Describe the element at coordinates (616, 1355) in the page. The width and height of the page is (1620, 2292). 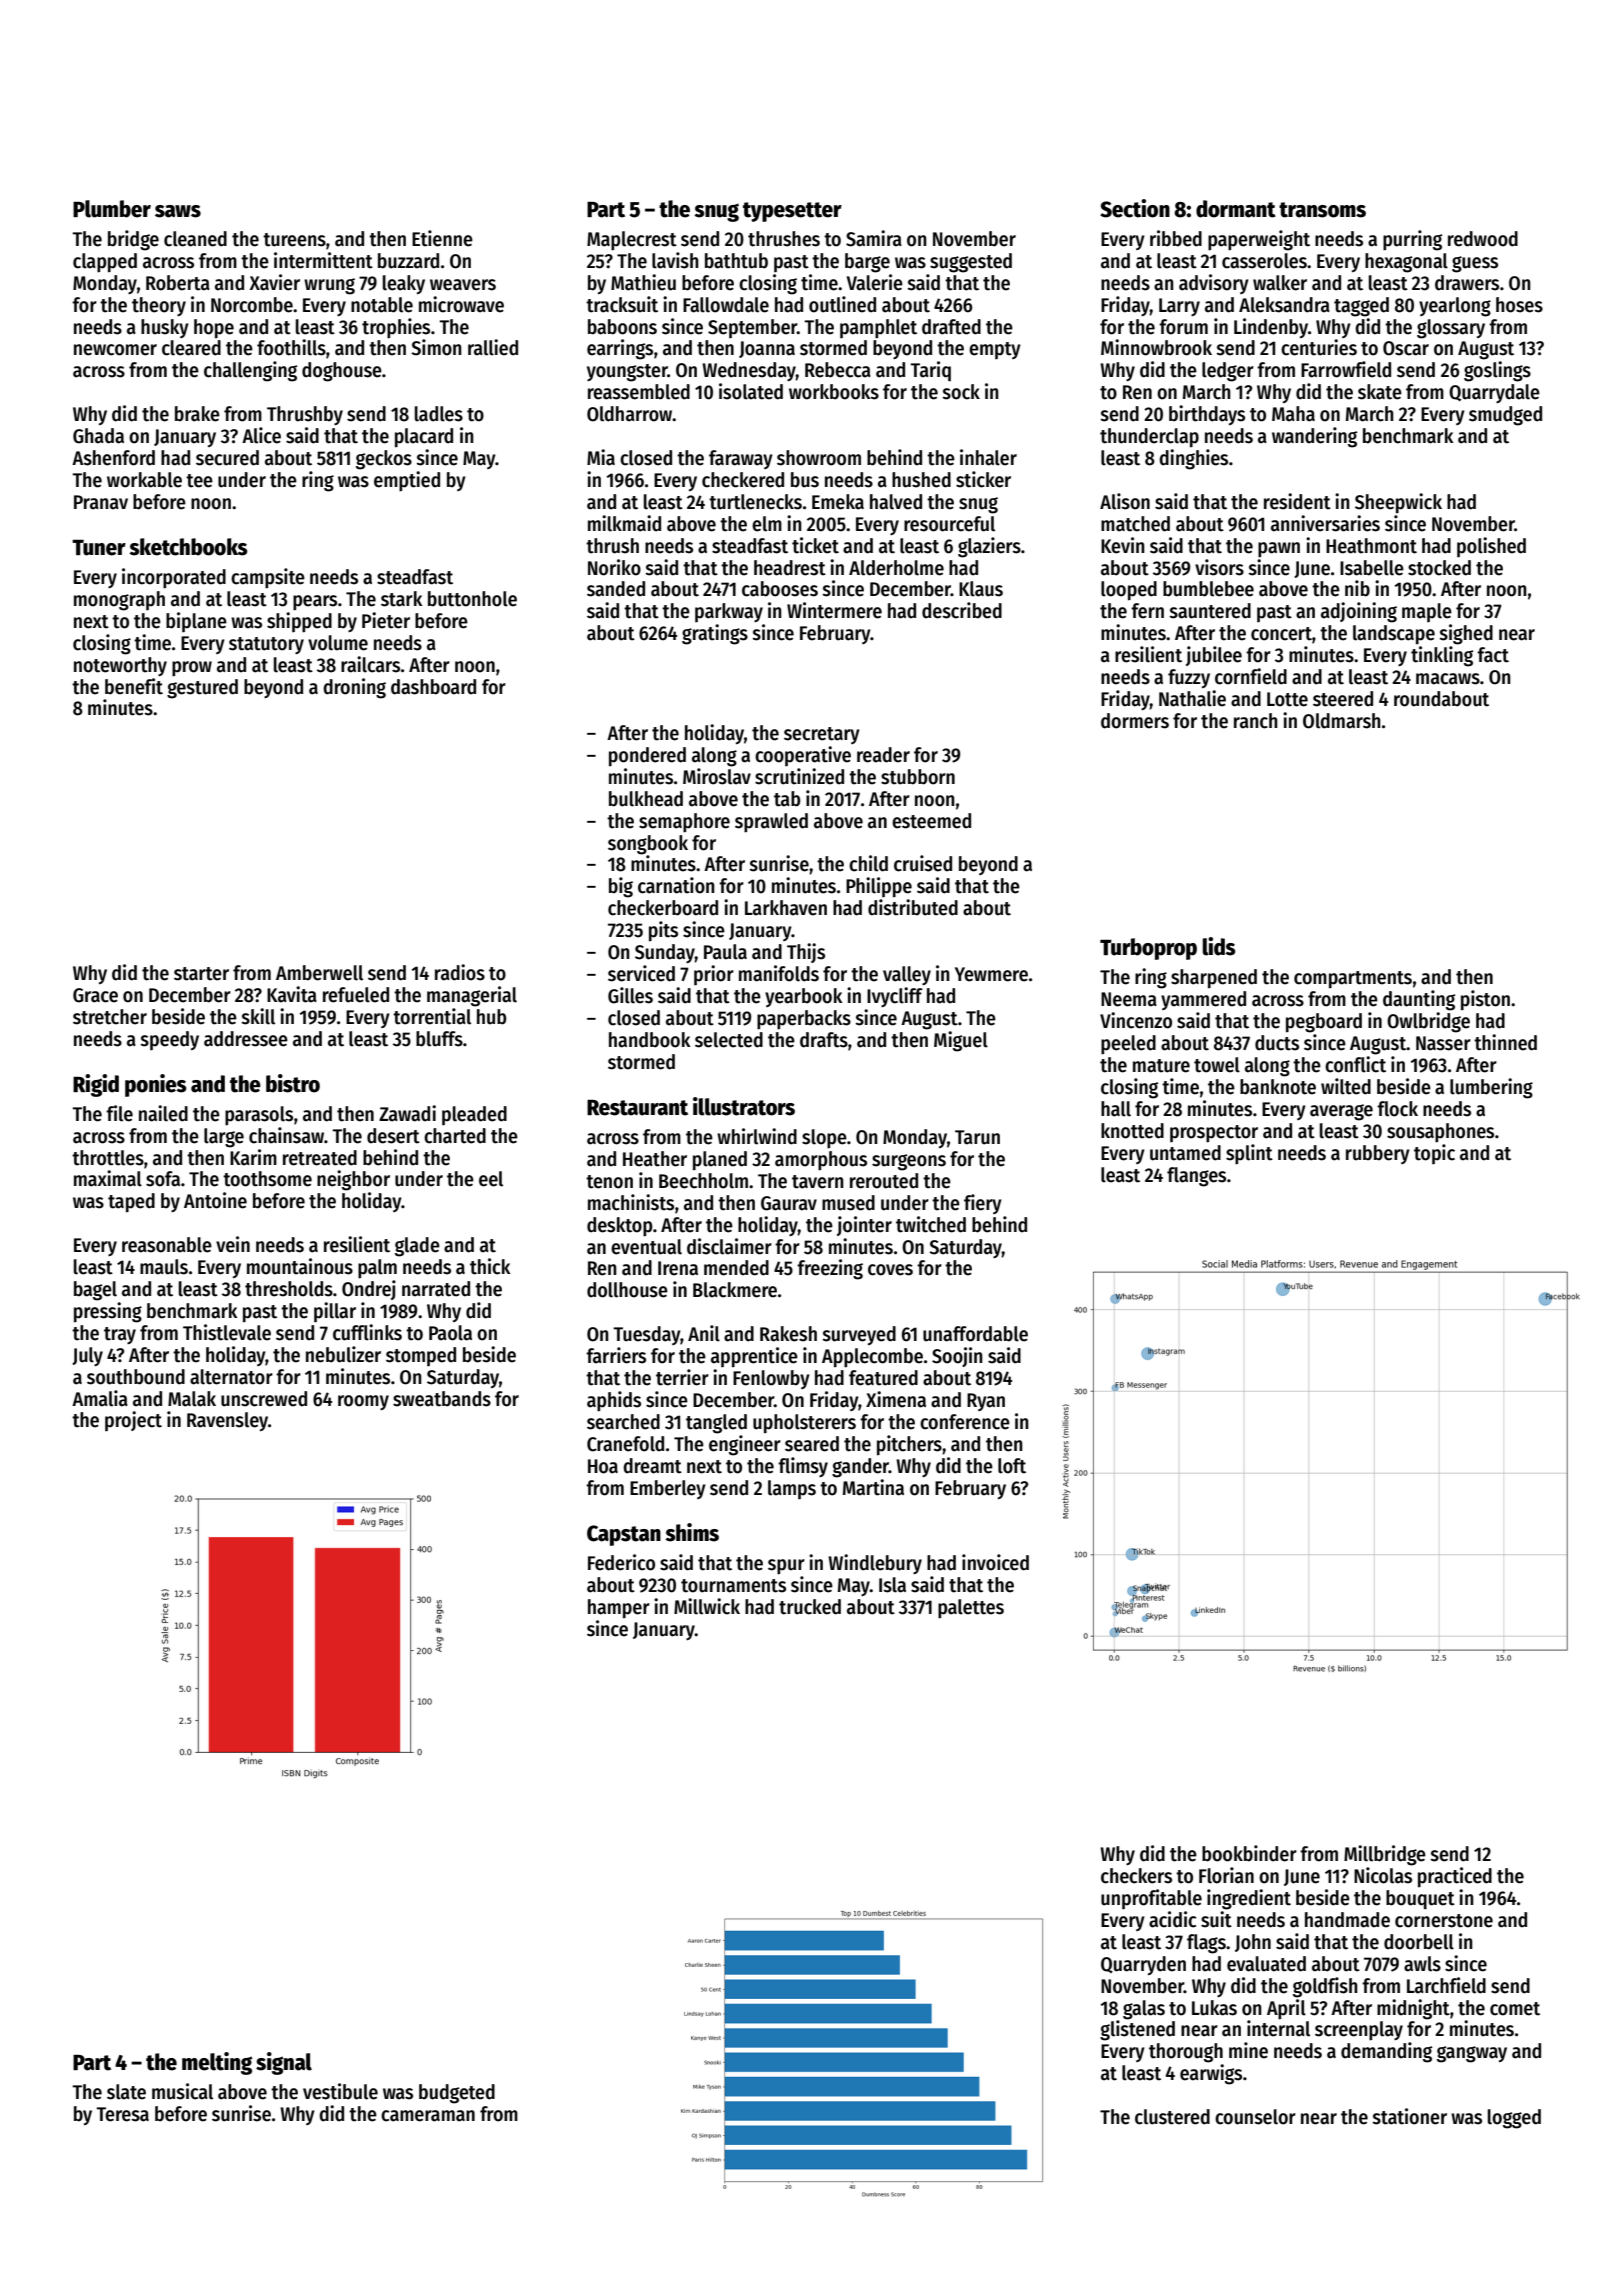
I see `farriers` at that location.
